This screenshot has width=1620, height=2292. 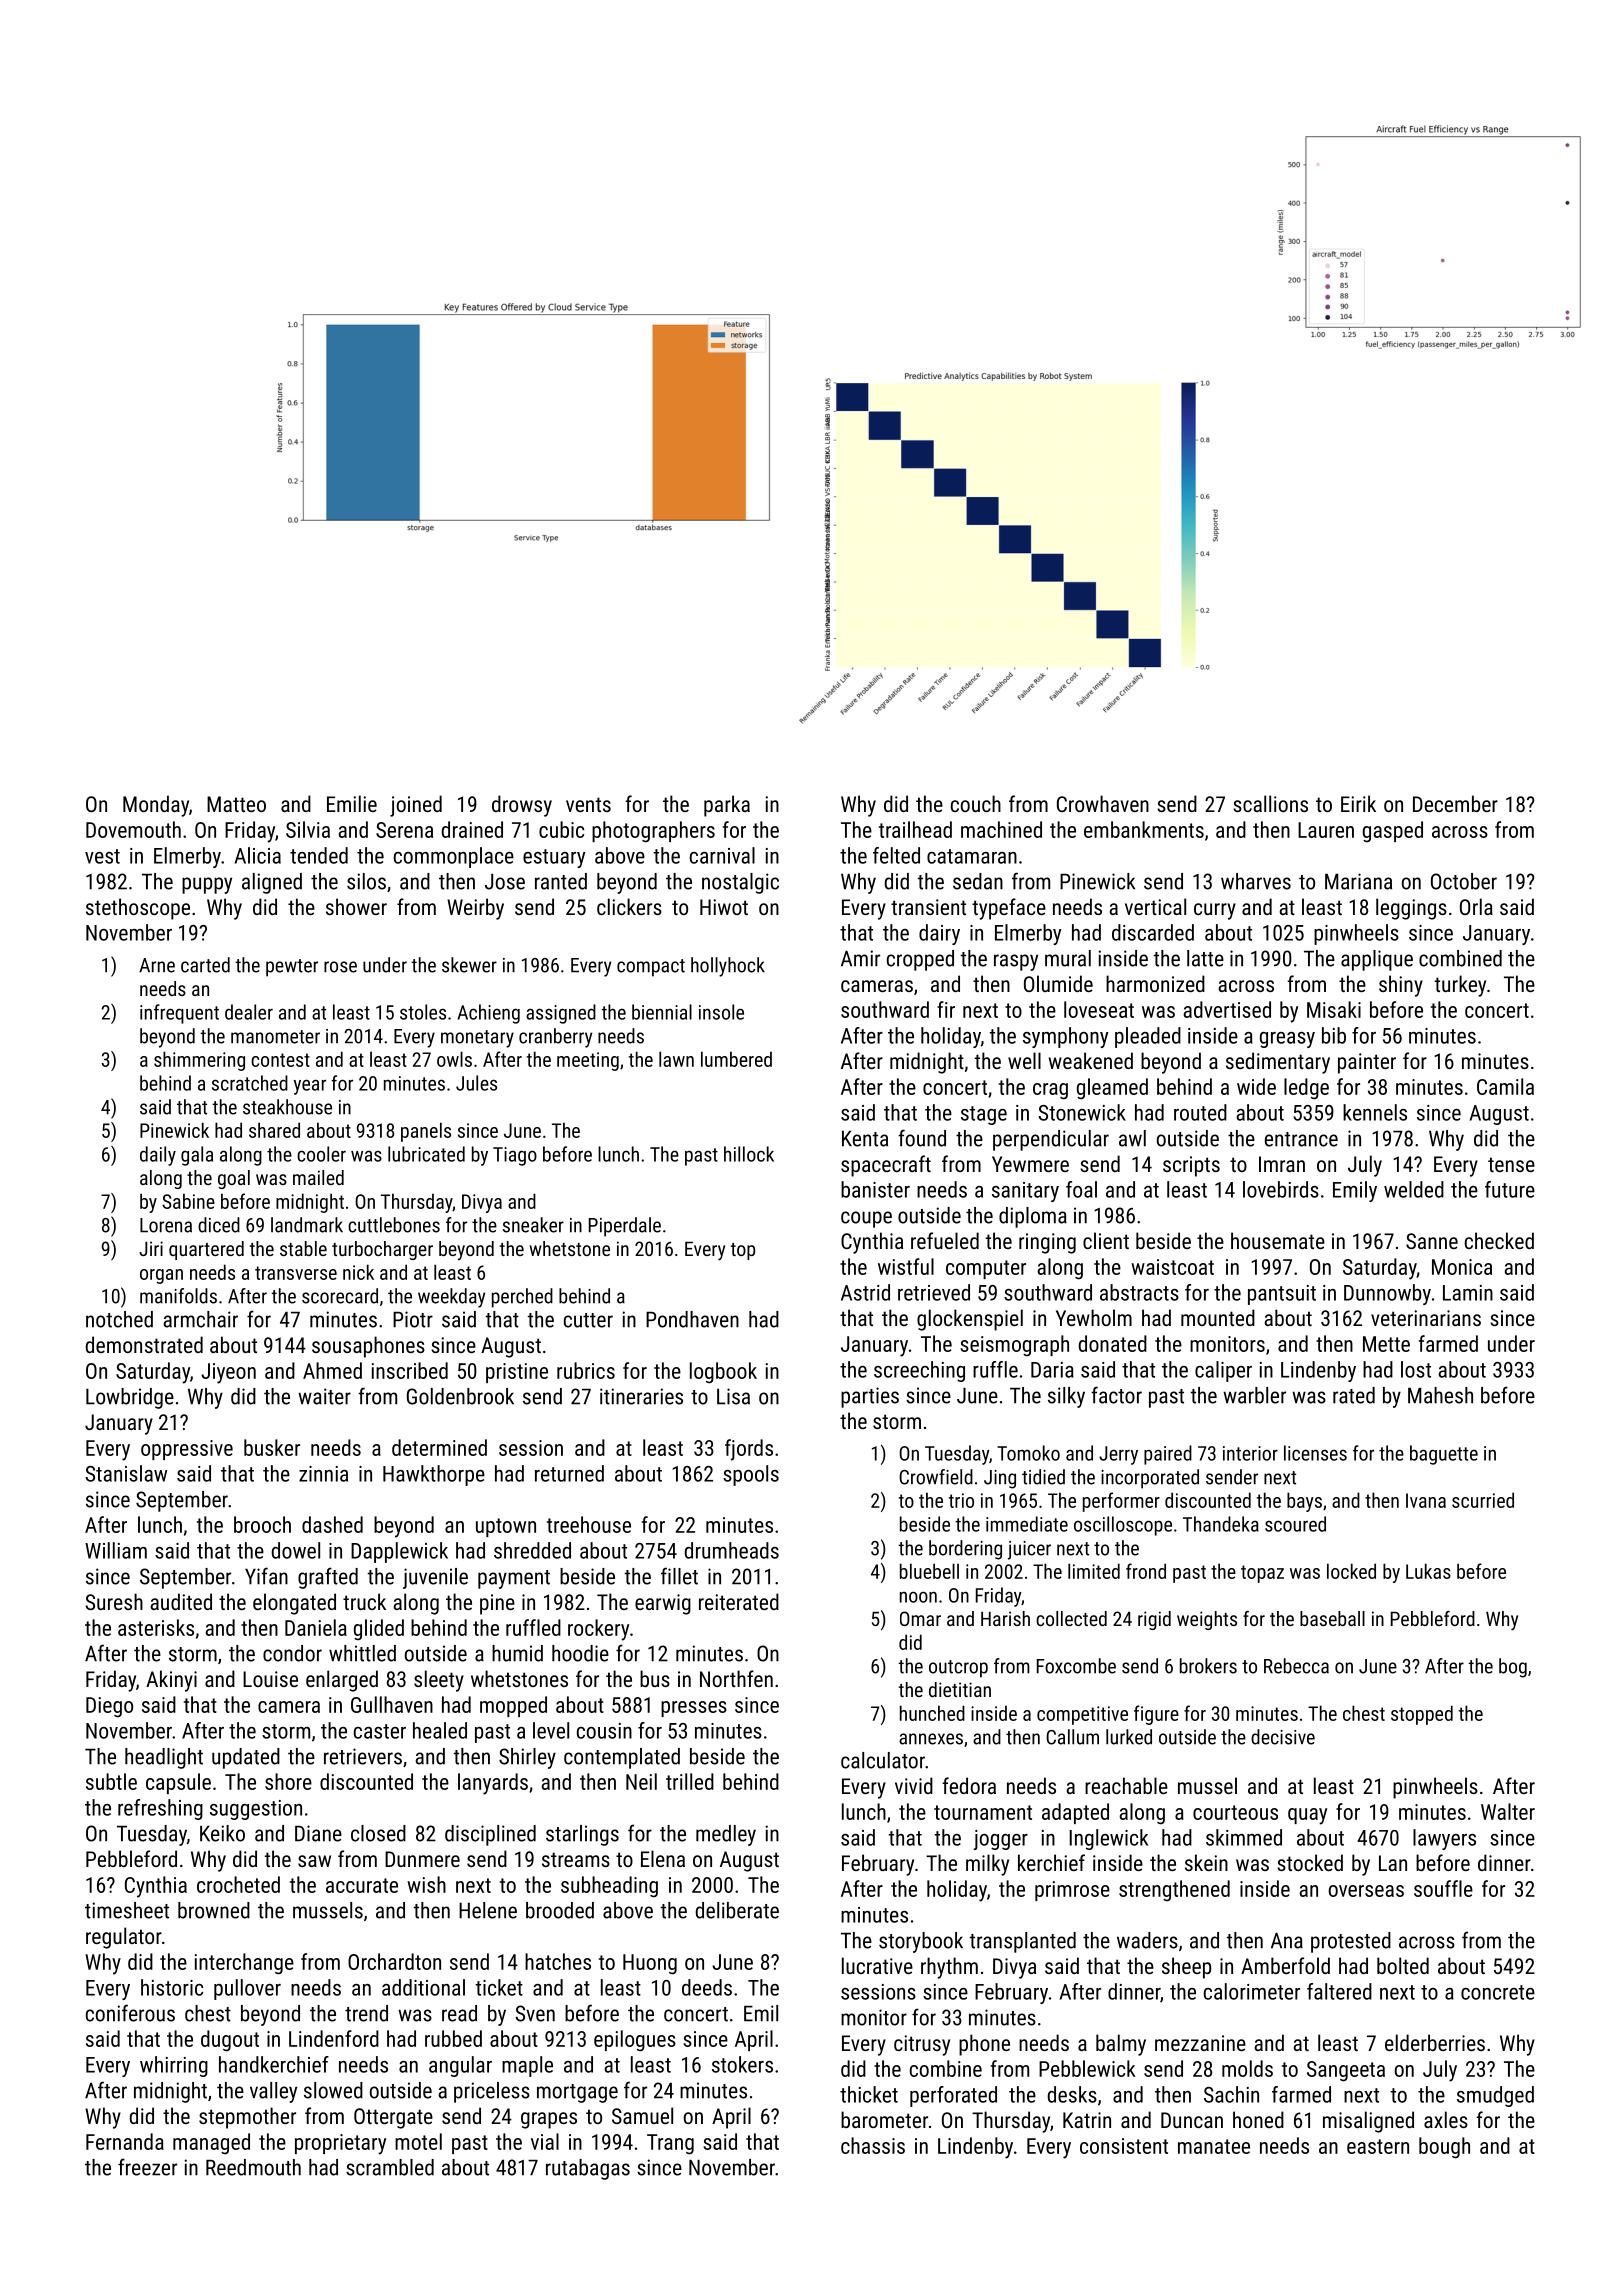 What do you see at coordinates (692, 1319) in the screenshot?
I see `Pondhaven` at bounding box center [692, 1319].
